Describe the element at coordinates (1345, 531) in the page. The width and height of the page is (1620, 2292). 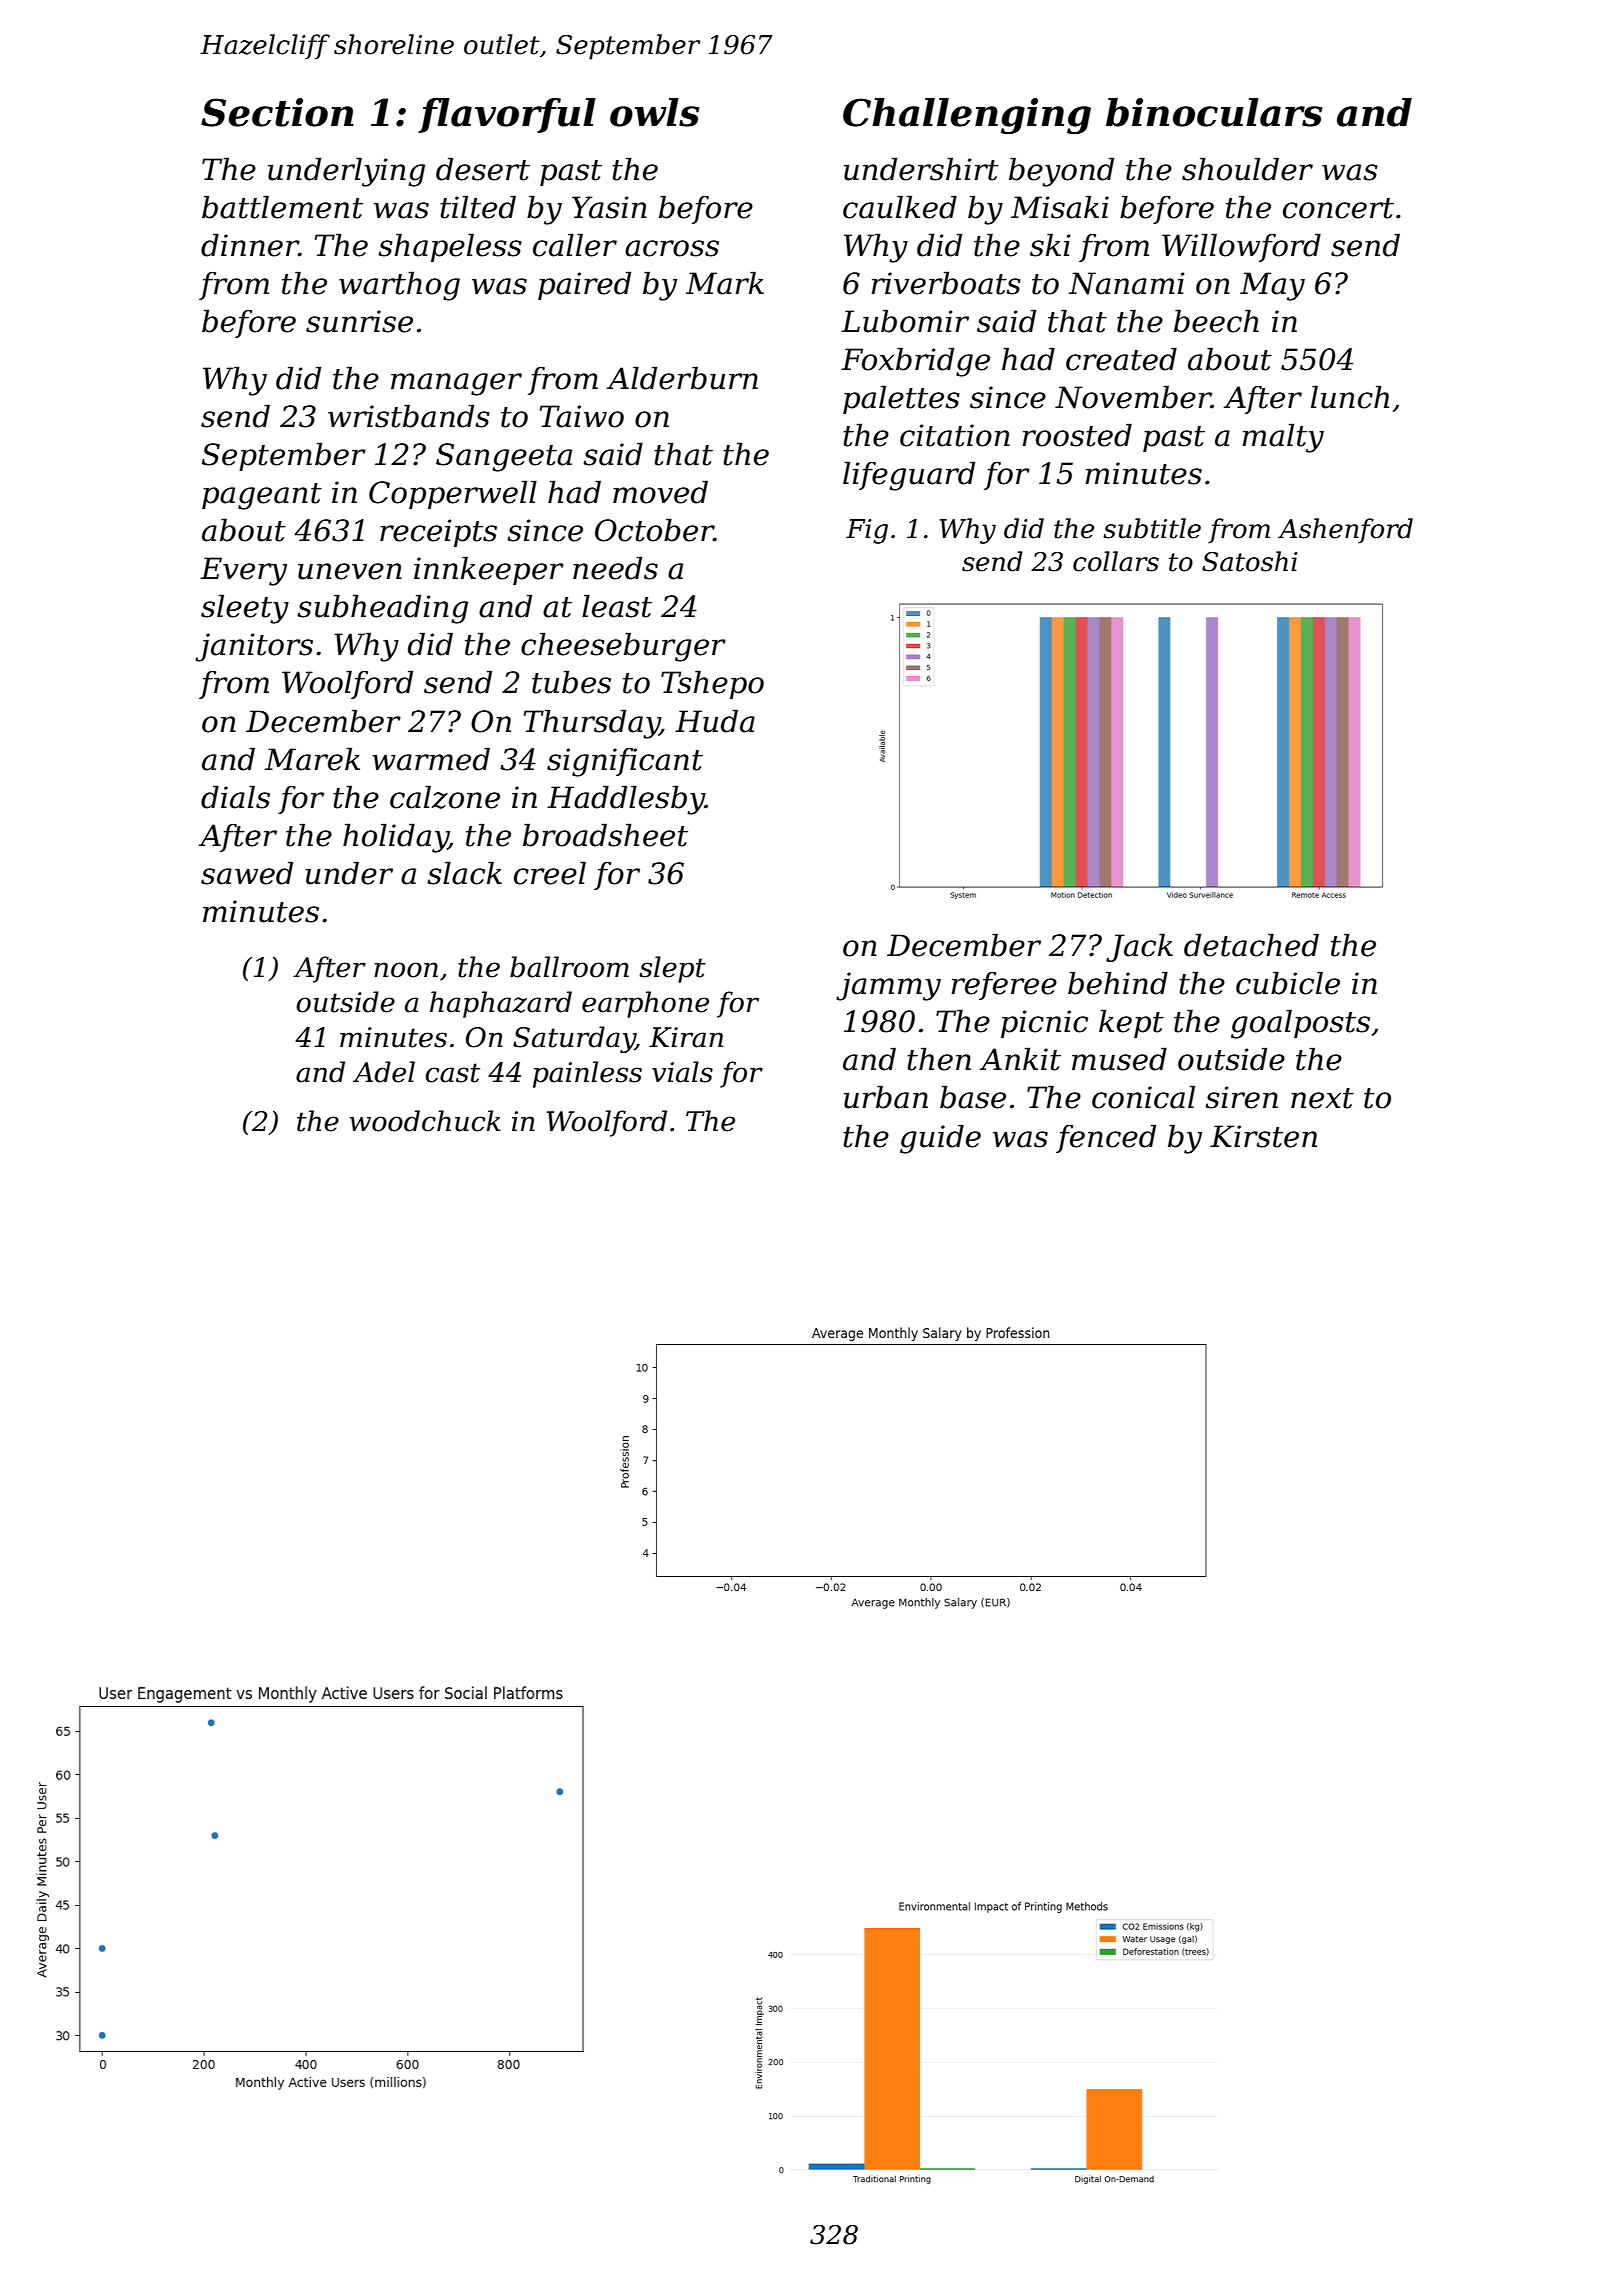
I see `Ashenford` at that location.
